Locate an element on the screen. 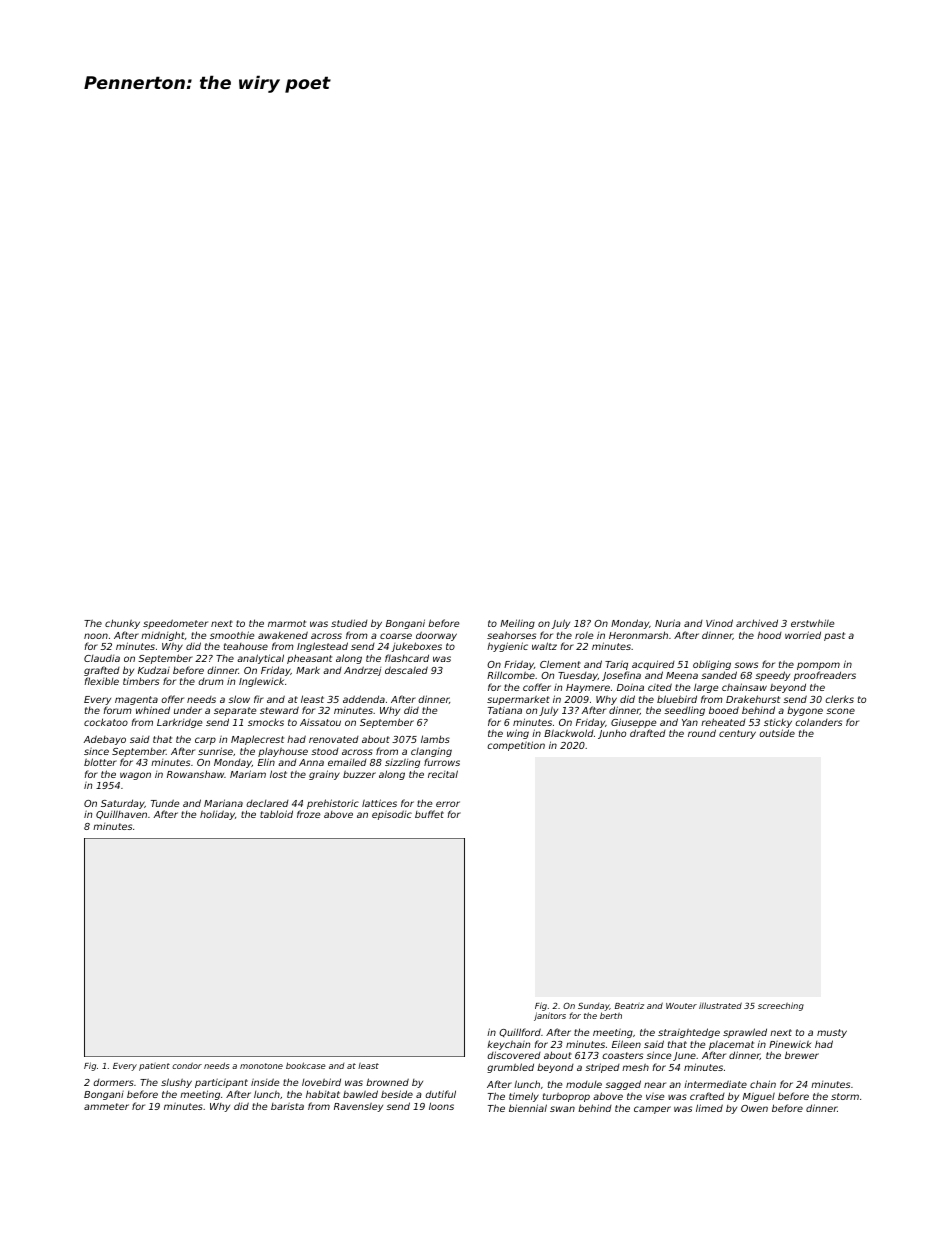 Image resolution: width=952 pixels, height=1233 pixels. Kudzai is located at coordinates (154, 670).
